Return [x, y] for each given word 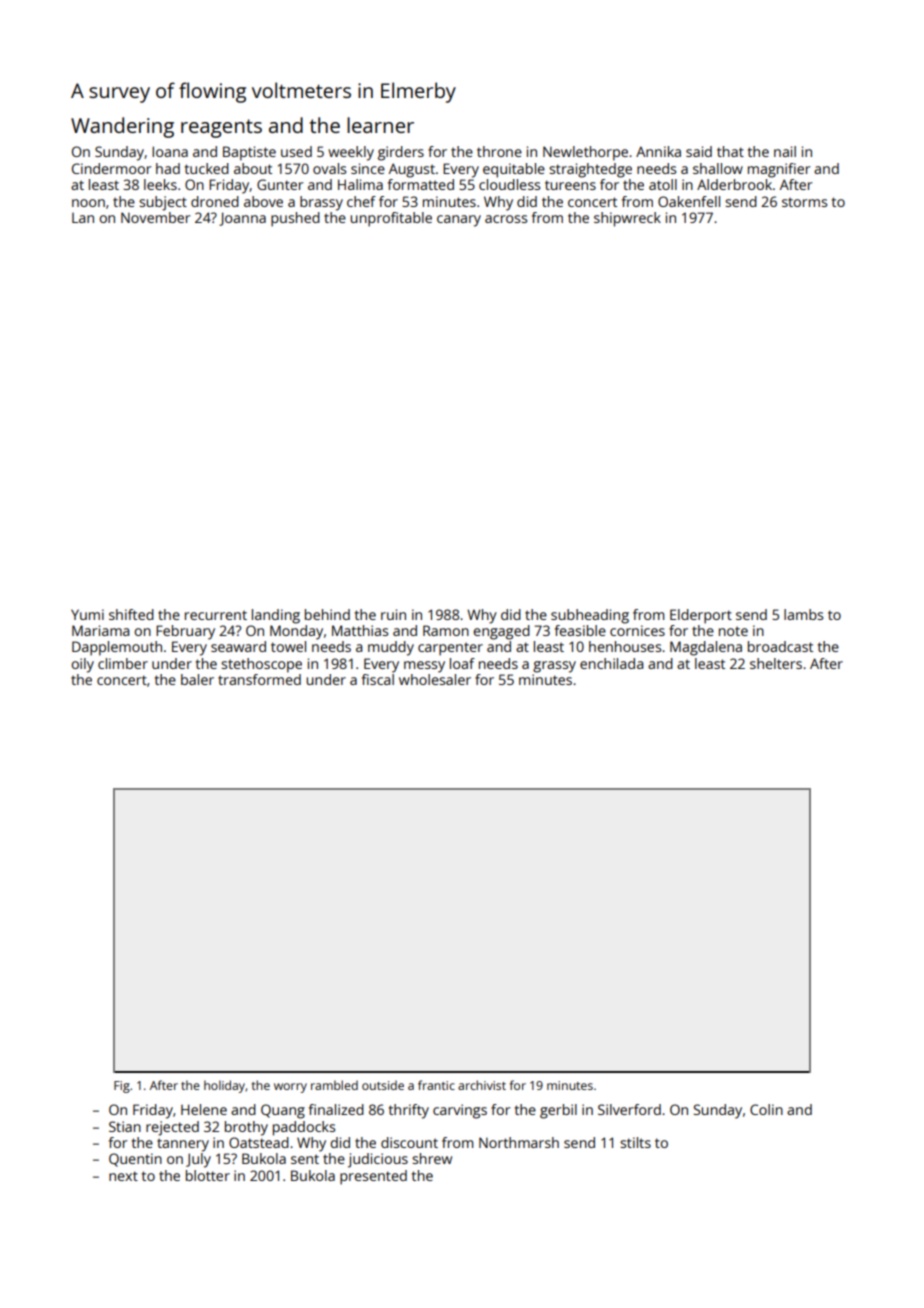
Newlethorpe [585, 153]
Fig [122, 1087]
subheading [590, 616]
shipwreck [627, 219]
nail [785, 151]
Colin [766, 1109]
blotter [208, 1175]
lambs [803, 614]
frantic [436, 1085]
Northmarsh [519, 1142]
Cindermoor [111, 168]
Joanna [242, 219]
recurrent [216, 615]
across [506, 219]
